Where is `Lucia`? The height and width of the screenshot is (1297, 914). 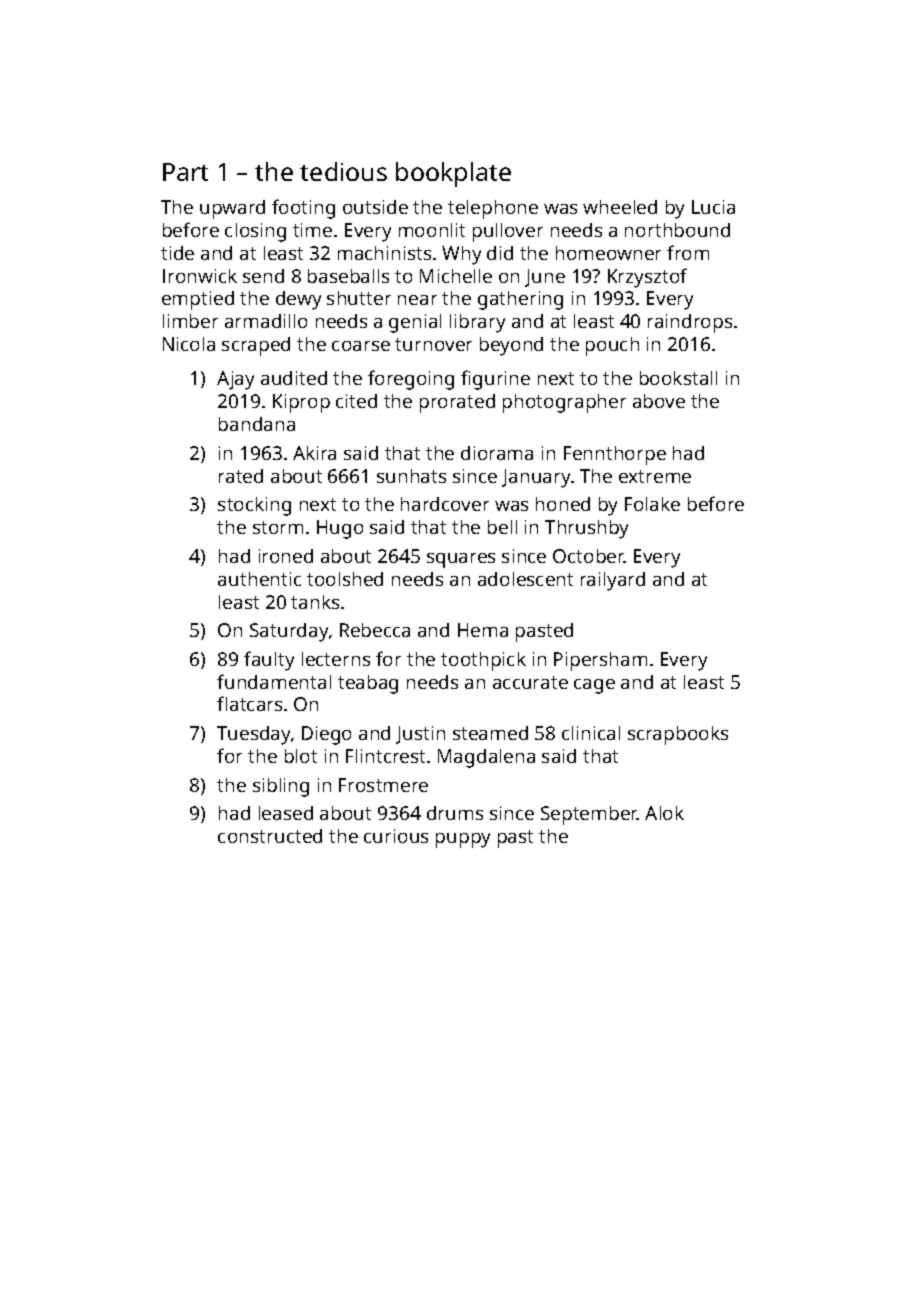 Lucia is located at coordinates (713, 207).
